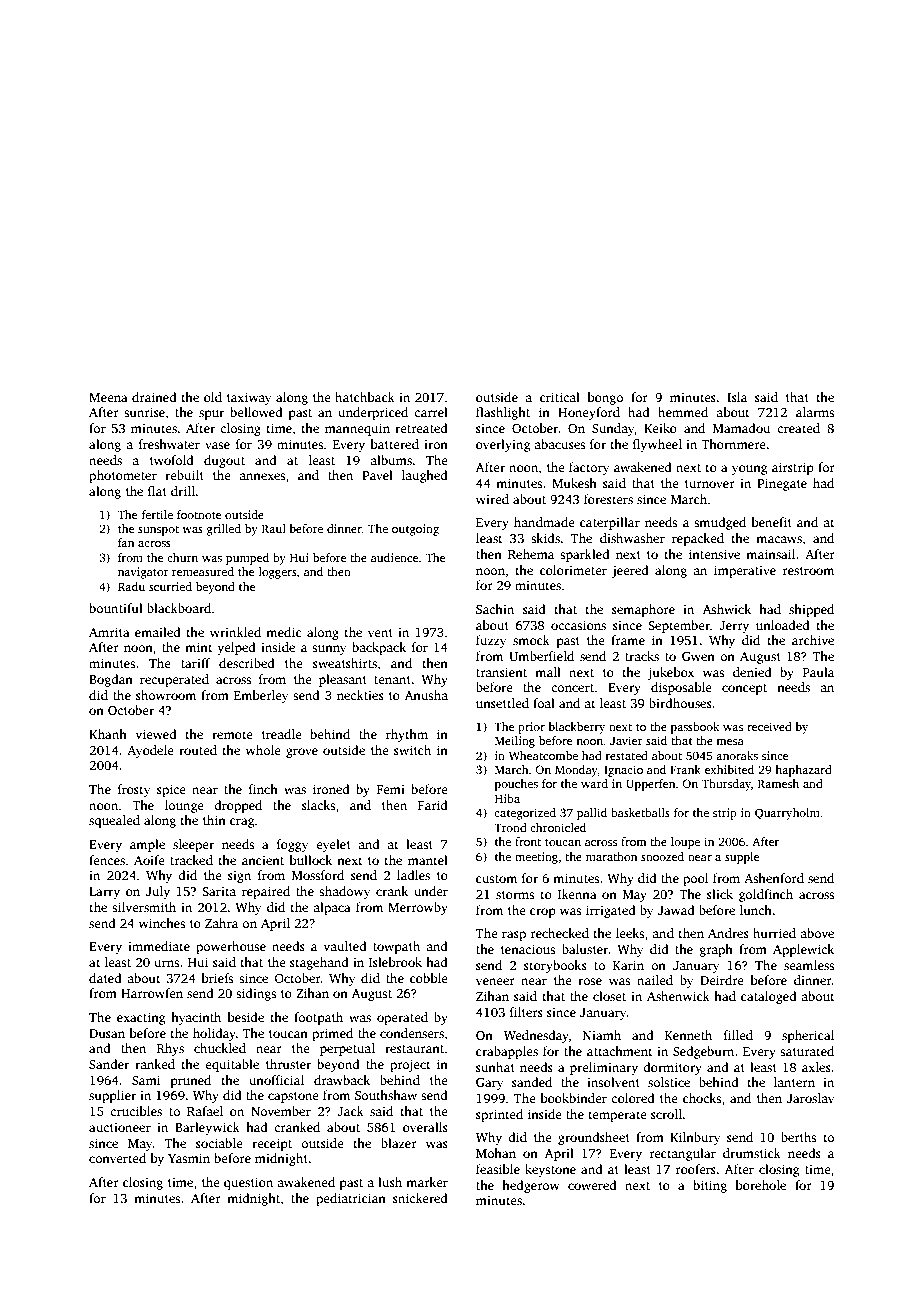 This screenshot has width=924, height=1308. I want to click on haphazard, so click(803, 771).
